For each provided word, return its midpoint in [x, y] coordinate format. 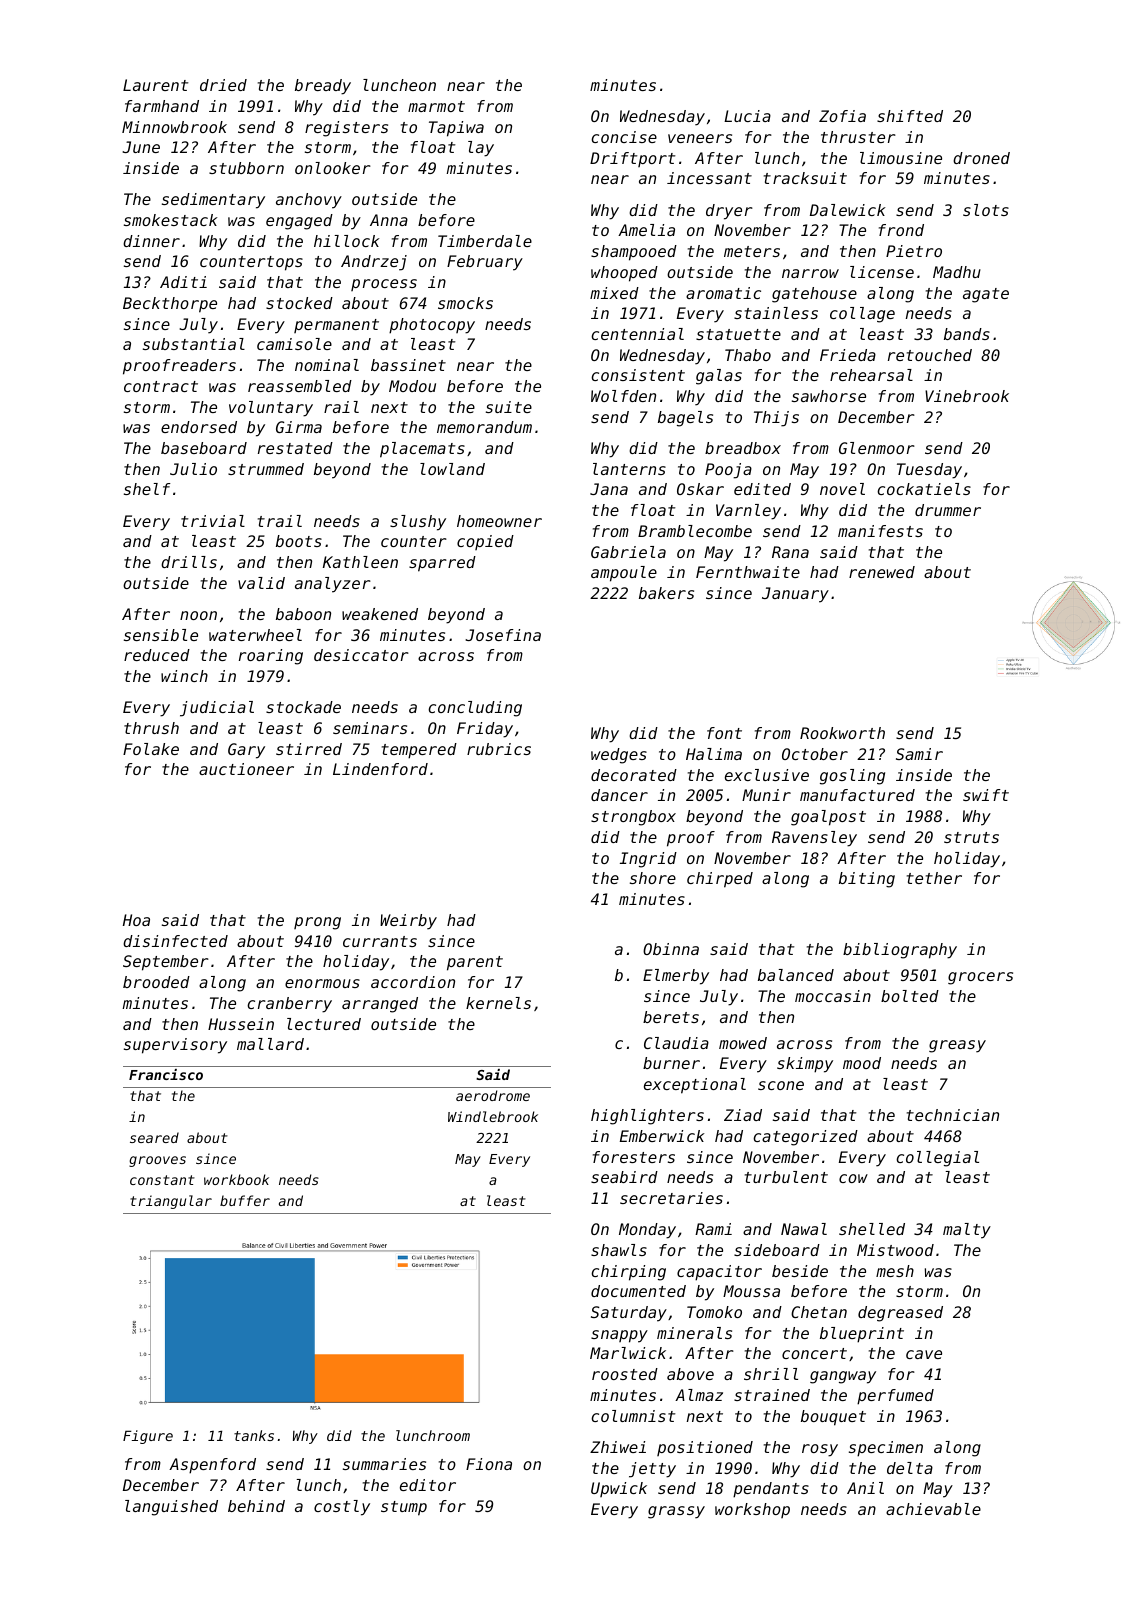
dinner [151, 241]
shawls [619, 1250]
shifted [910, 116]
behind [256, 1506]
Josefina [503, 635]
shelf [147, 489]
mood [862, 1063]
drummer [948, 510]
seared [154, 1137]
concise [624, 137]
